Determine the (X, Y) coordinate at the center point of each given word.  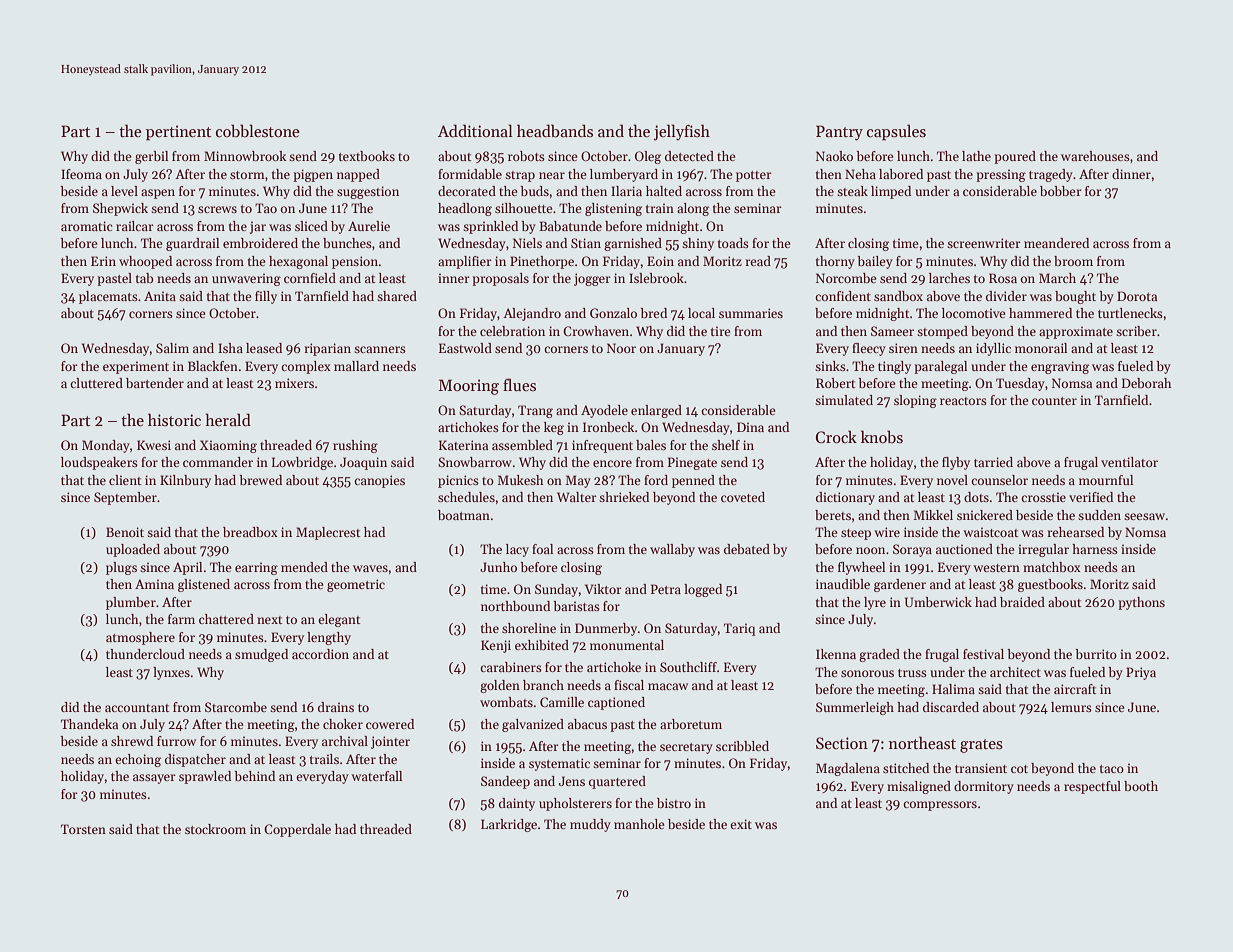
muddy (590, 825)
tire (721, 331)
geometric (356, 585)
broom (1073, 261)
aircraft (1075, 689)
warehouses (1095, 156)
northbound (515, 606)
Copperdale (297, 830)
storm (247, 175)
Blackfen (213, 366)
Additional (475, 130)
